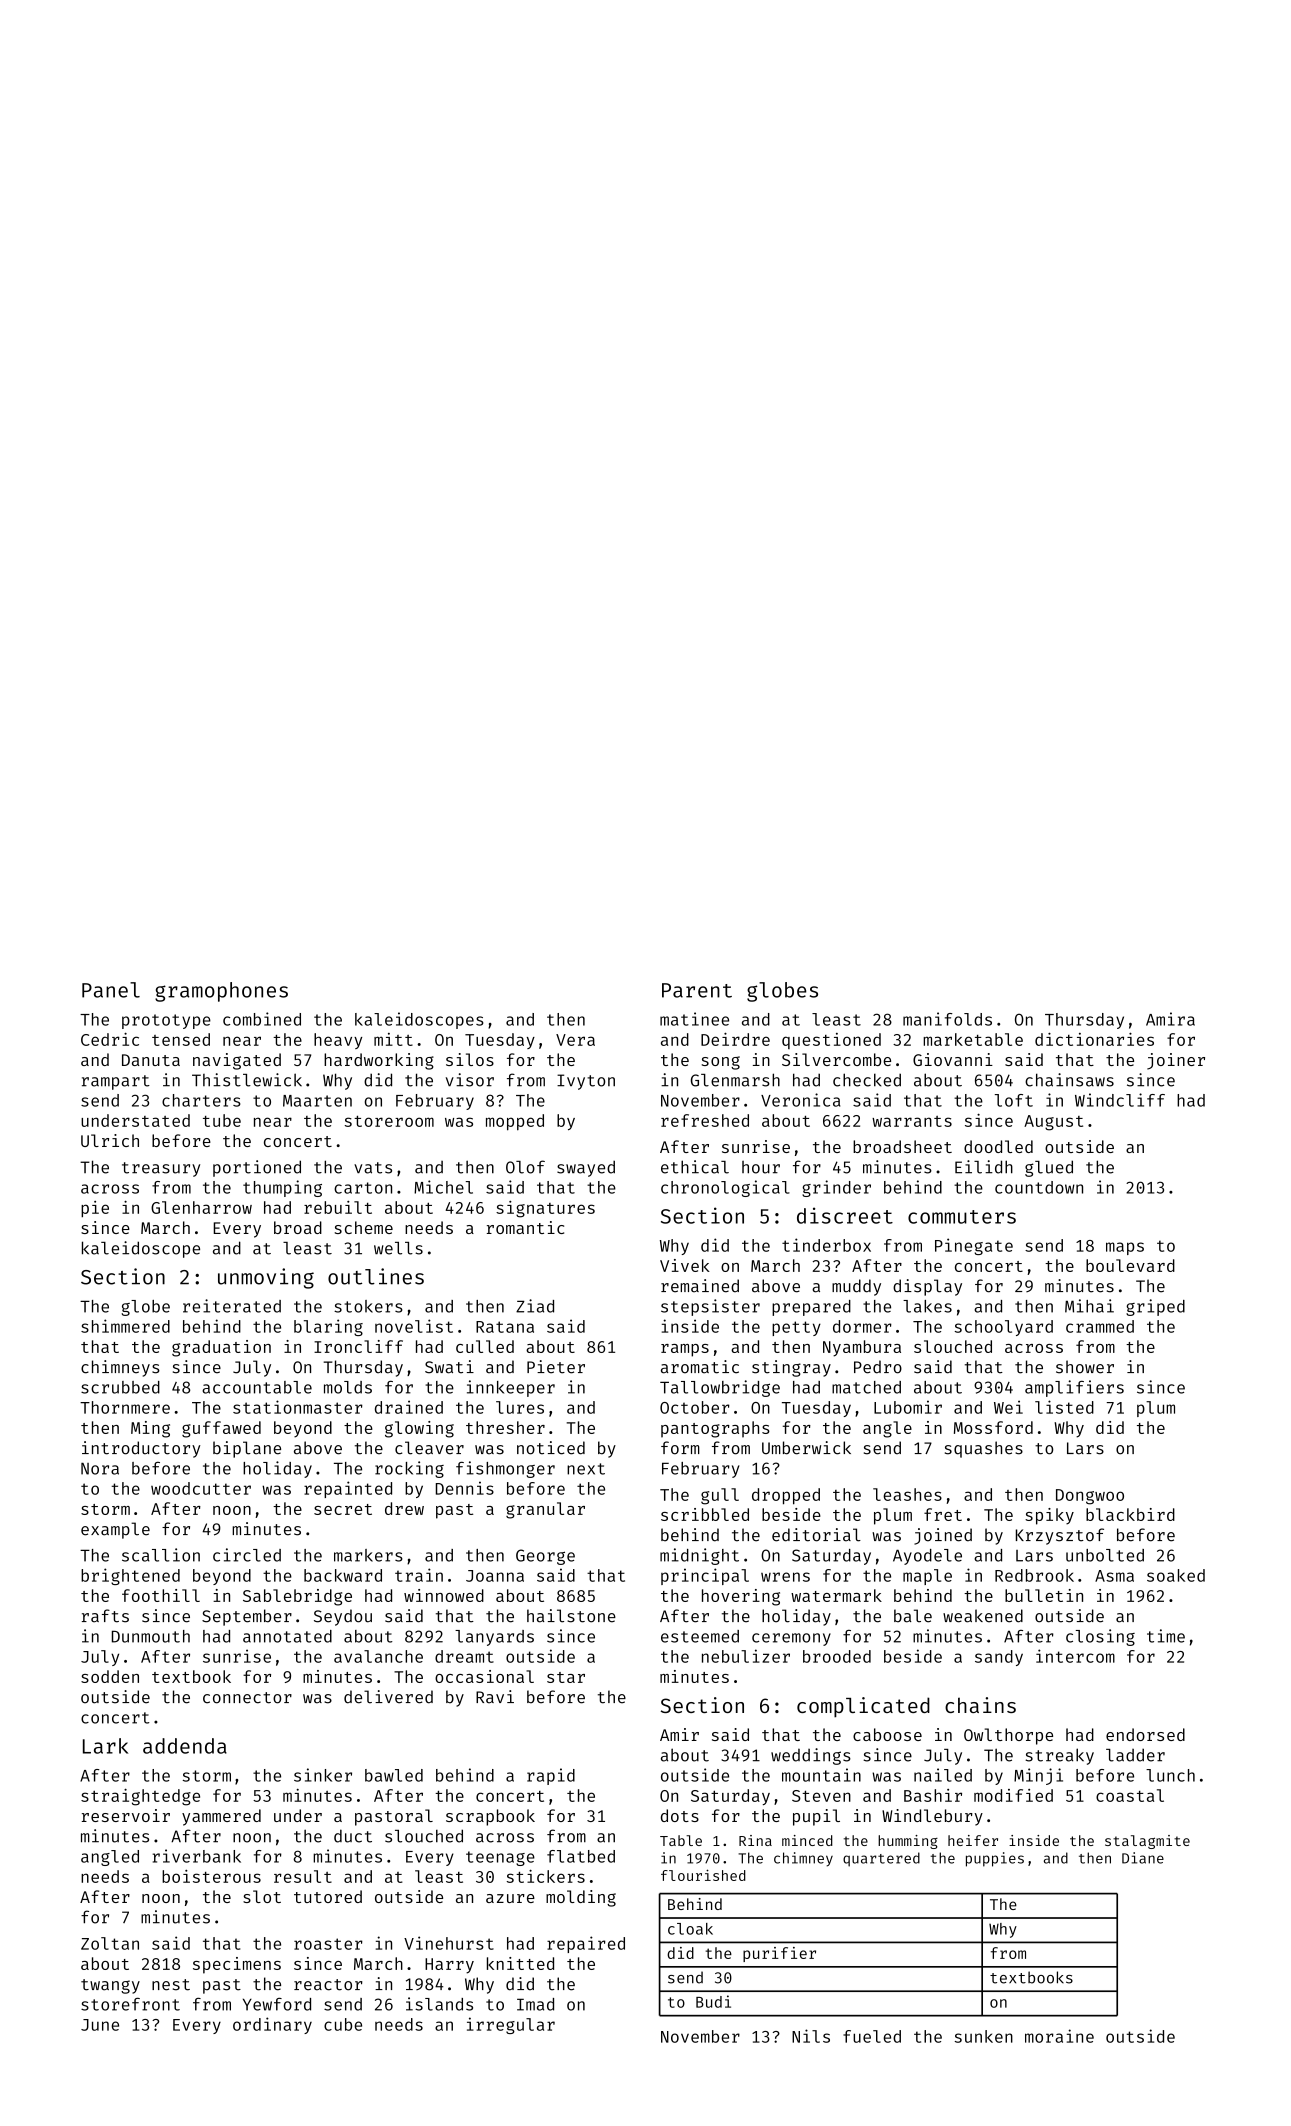  Describe the element at coordinates (694, 1019) in the screenshot. I see `matinee` at that location.
